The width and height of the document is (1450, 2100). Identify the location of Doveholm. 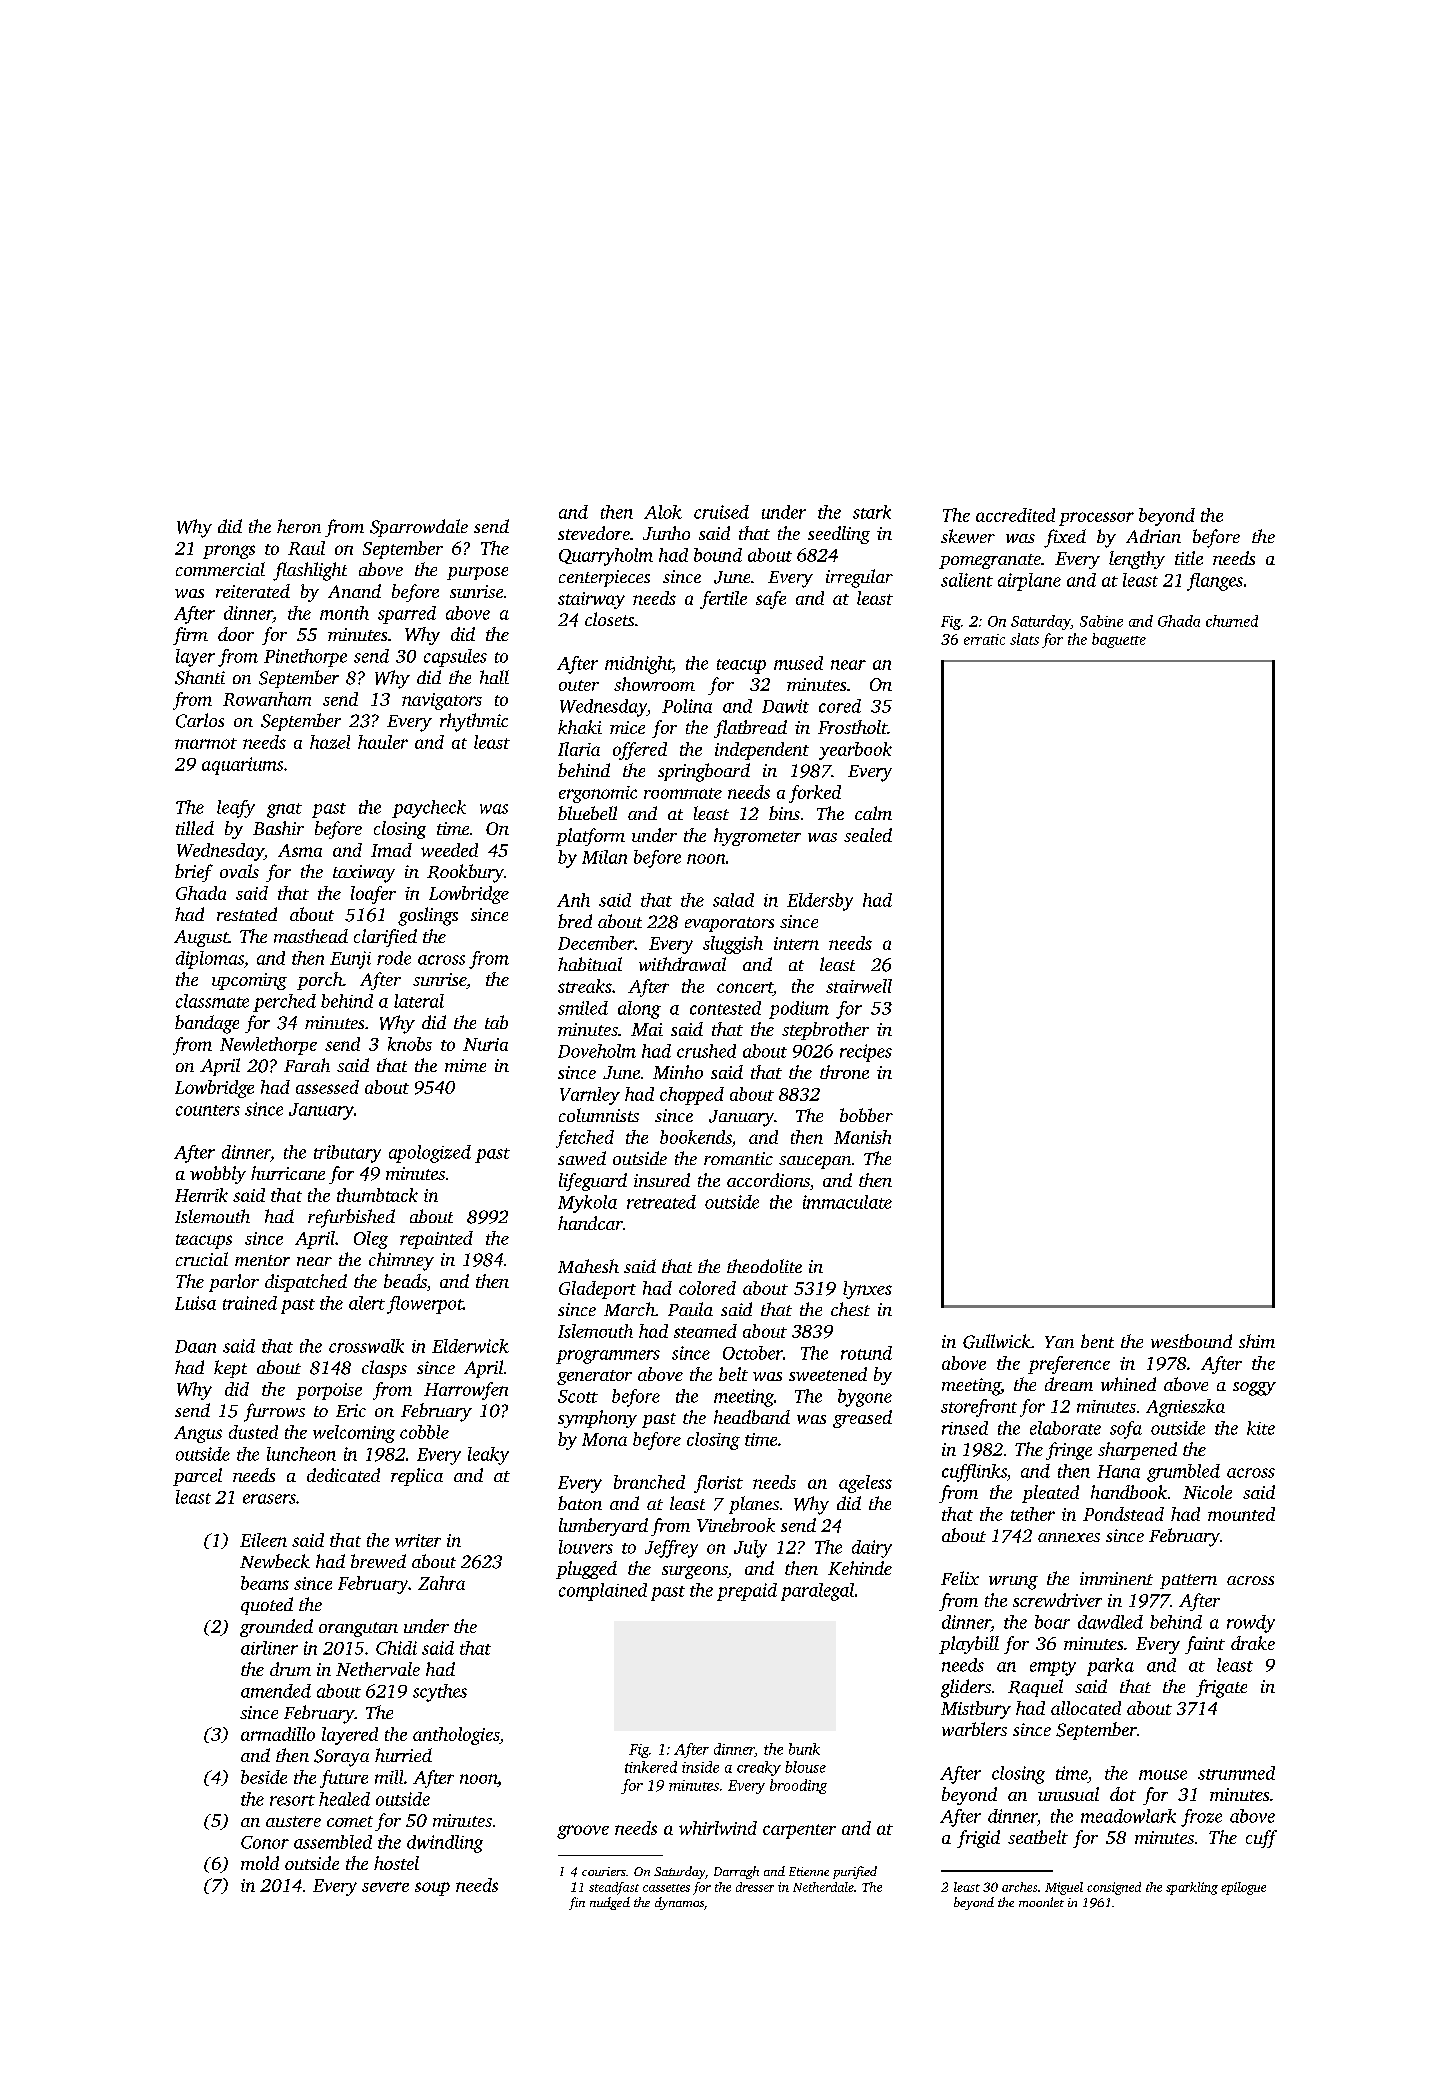
(597, 1051).
